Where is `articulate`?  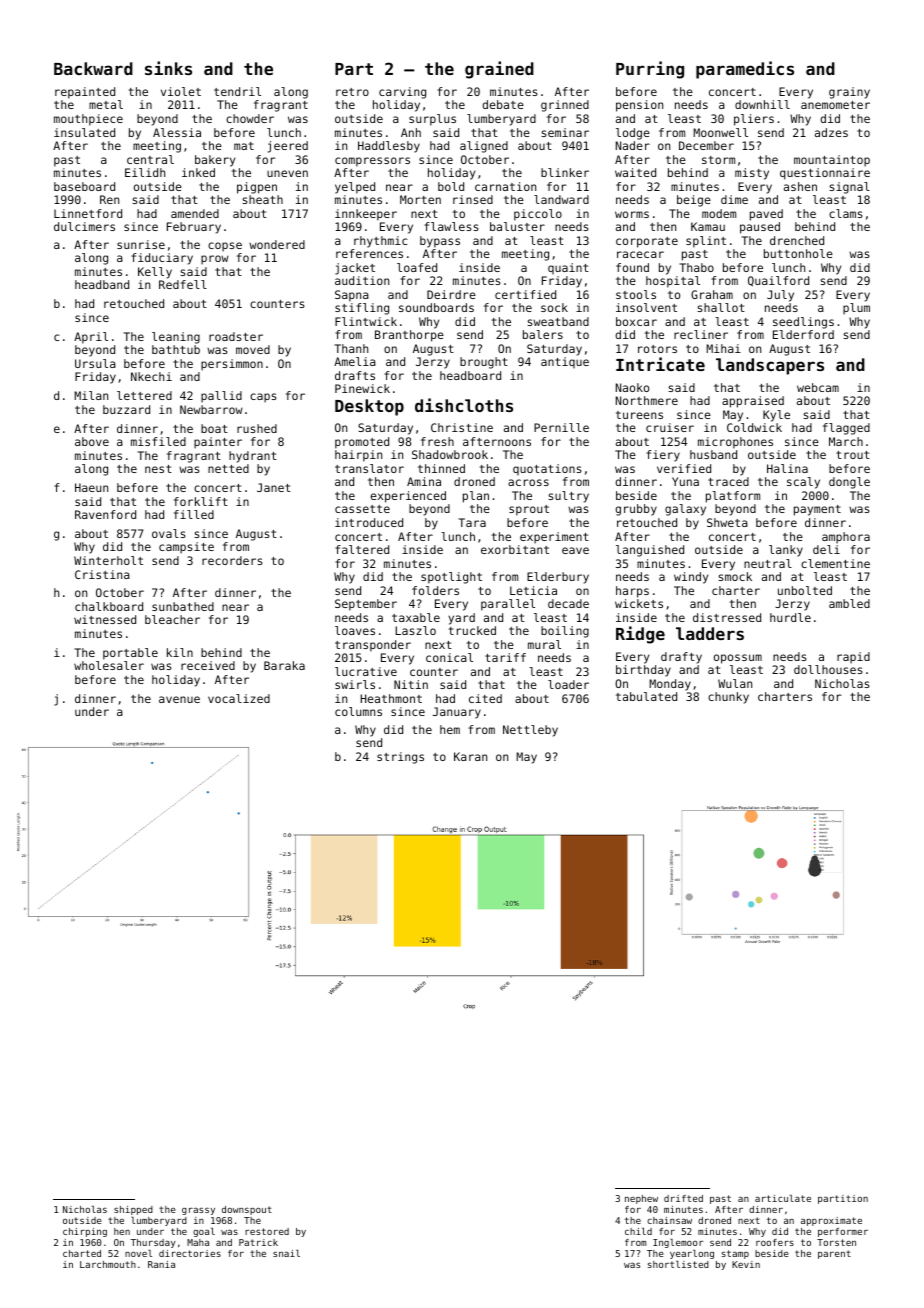 articulate is located at coordinates (783, 1198).
